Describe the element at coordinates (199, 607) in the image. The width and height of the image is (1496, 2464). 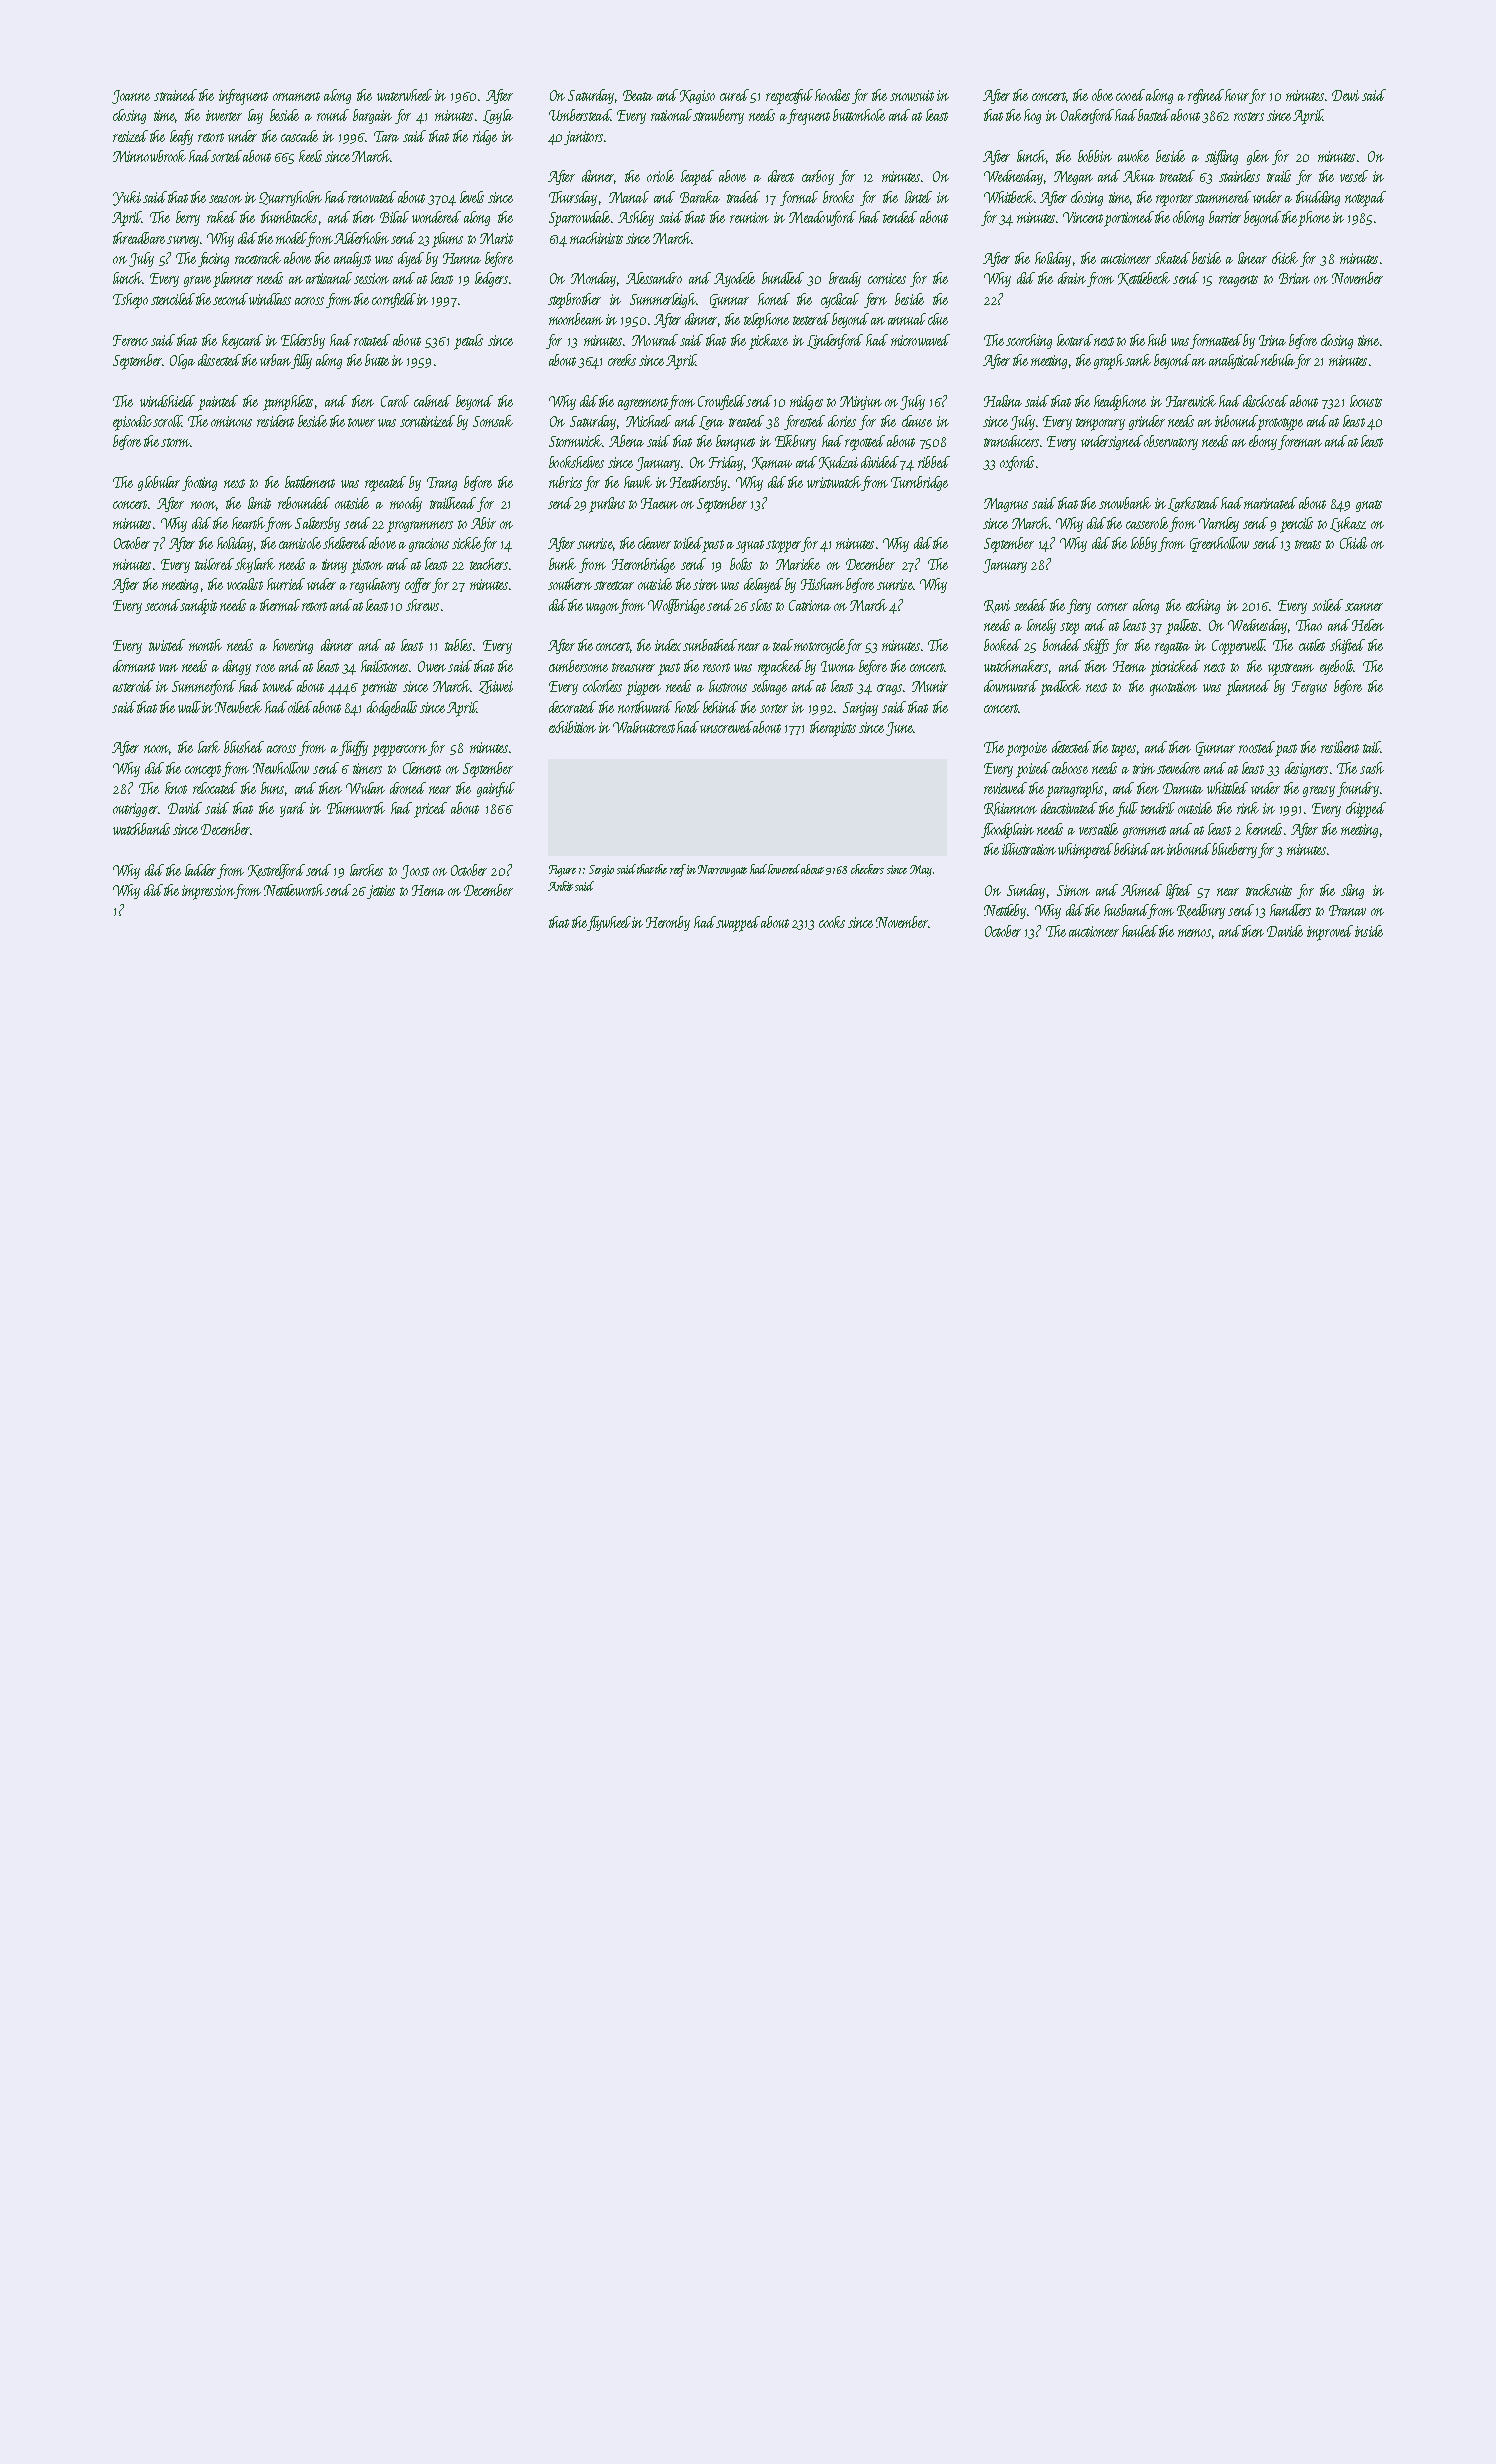
I see `sandpit` at that location.
